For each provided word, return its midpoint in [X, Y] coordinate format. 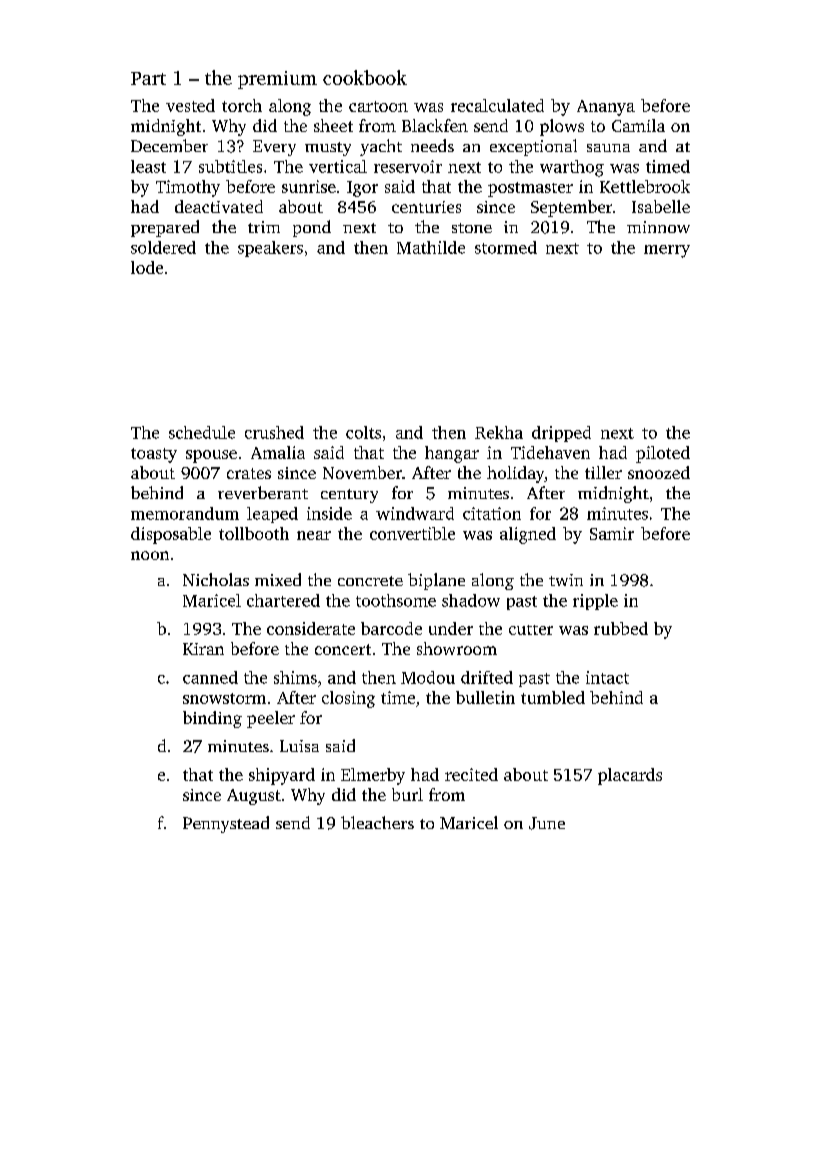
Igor [362, 189]
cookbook [365, 77]
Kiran [203, 649]
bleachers [377, 822]
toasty [154, 455]
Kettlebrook [645, 186]
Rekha [499, 432]
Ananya [606, 108]
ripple [595, 602]
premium [277, 80]
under [451, 628]
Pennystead [226, 824]
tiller [603, 472]
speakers [270, 249]
